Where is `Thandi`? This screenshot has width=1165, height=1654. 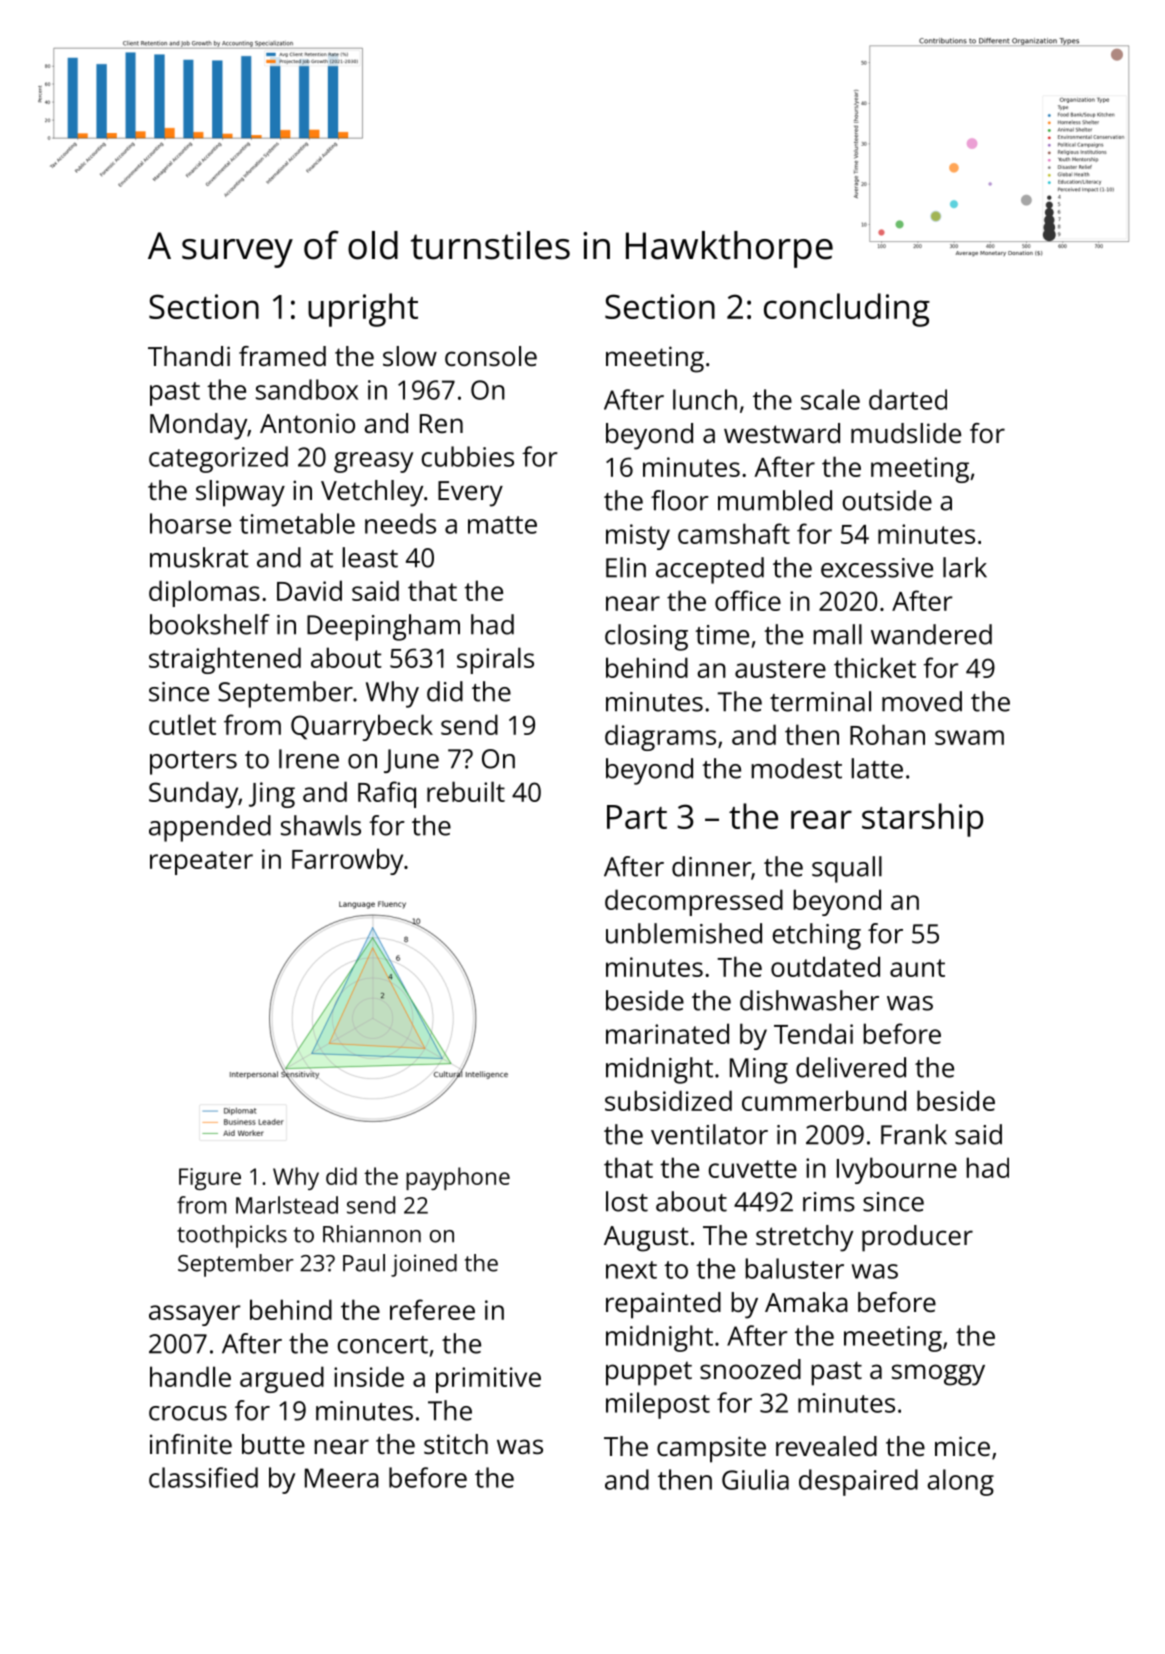 Thandi is located at coordinates (189, 356).
